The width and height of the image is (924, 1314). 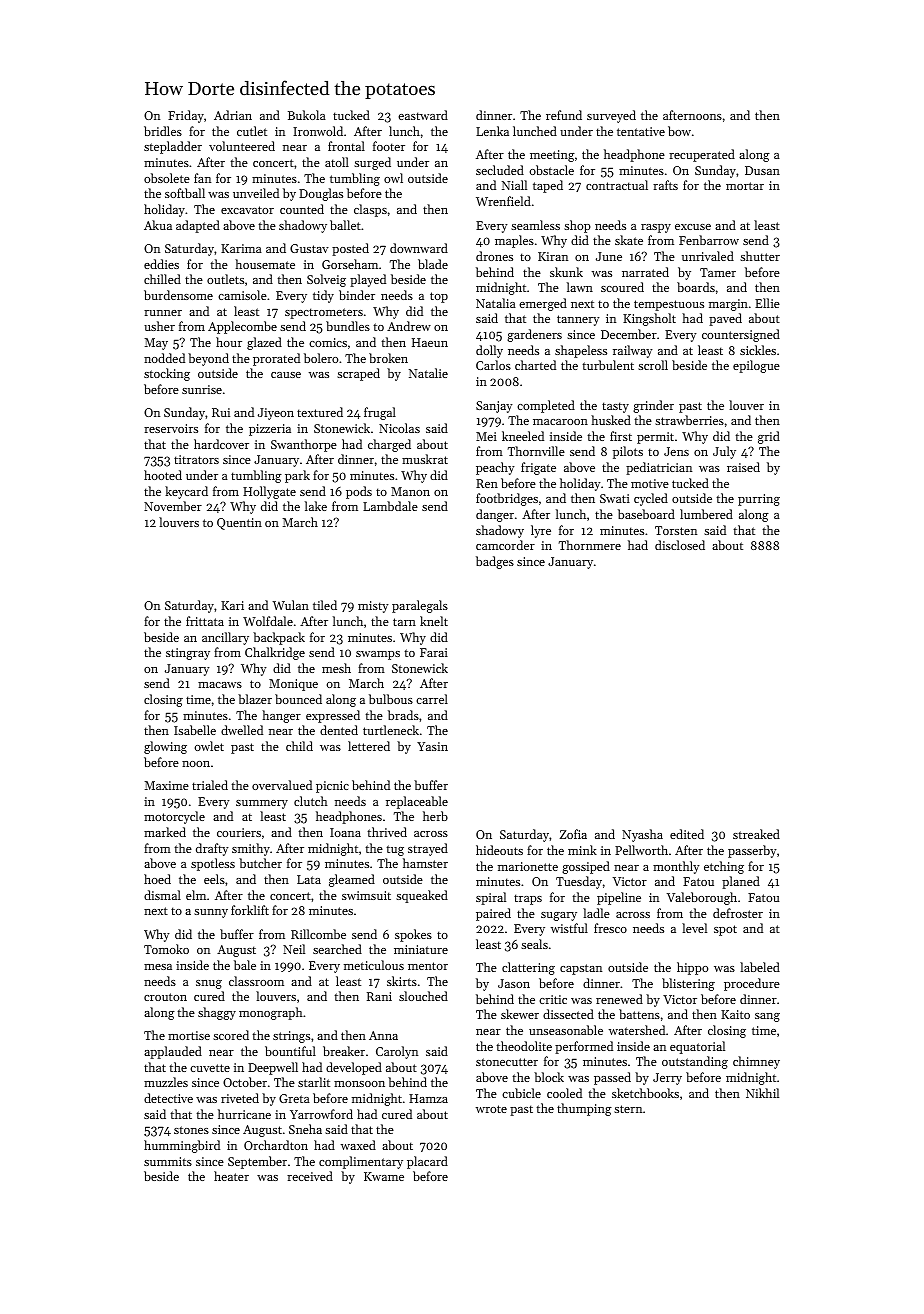 I want to click on refund, so click(x=564, y=115).
